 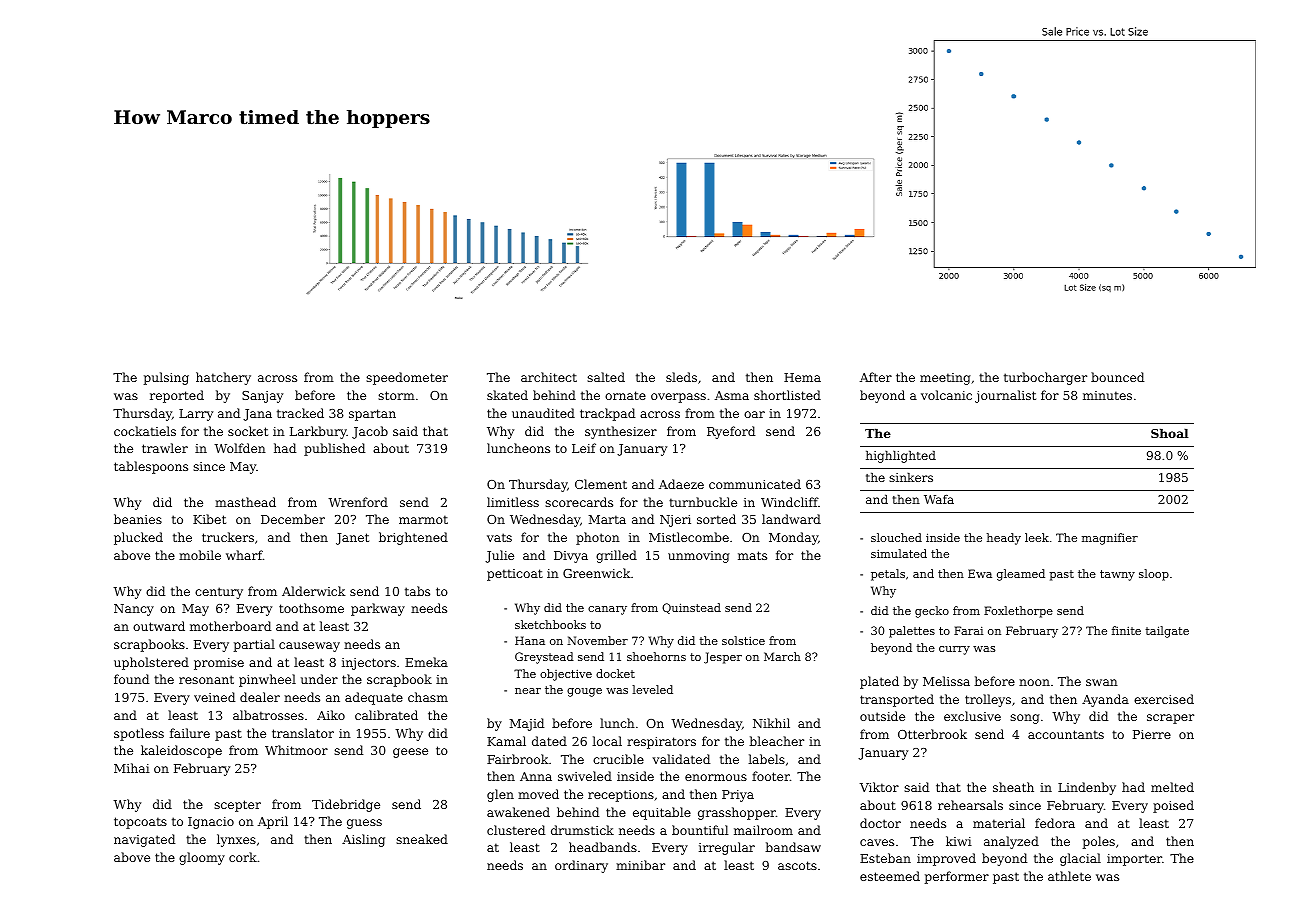 What do you see at coordinates (581, 866) in the page?
I see `ordinary` at bounding box center [581, 866].
